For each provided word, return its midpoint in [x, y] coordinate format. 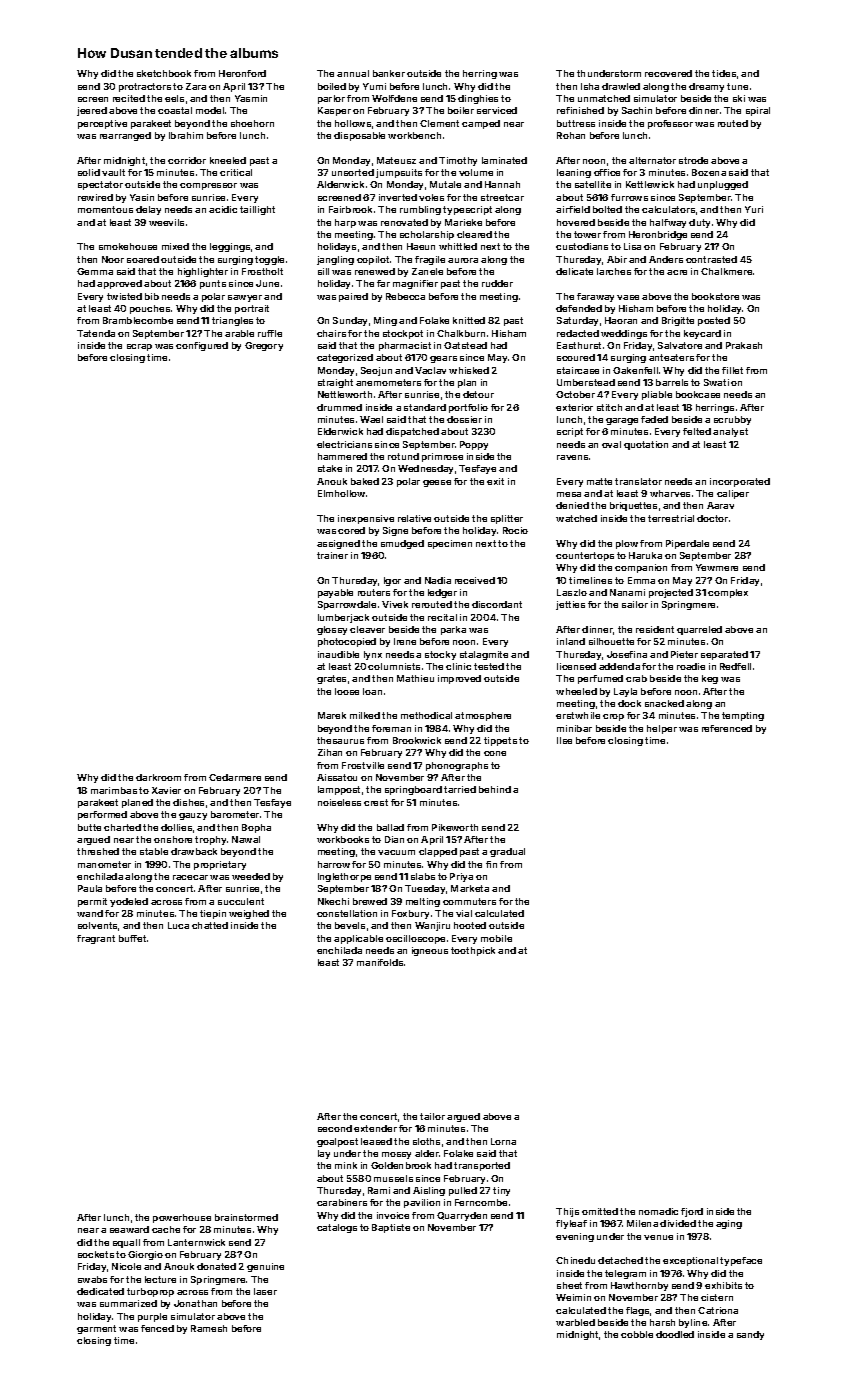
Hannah [502, 184]
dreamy [706, 87]
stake [330, 468]
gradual [507, 852]
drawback [194, 851]
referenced [727, 728]
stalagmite [484, 655]
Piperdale [687, 544]
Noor [113, 259]
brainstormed [246, 1217]
